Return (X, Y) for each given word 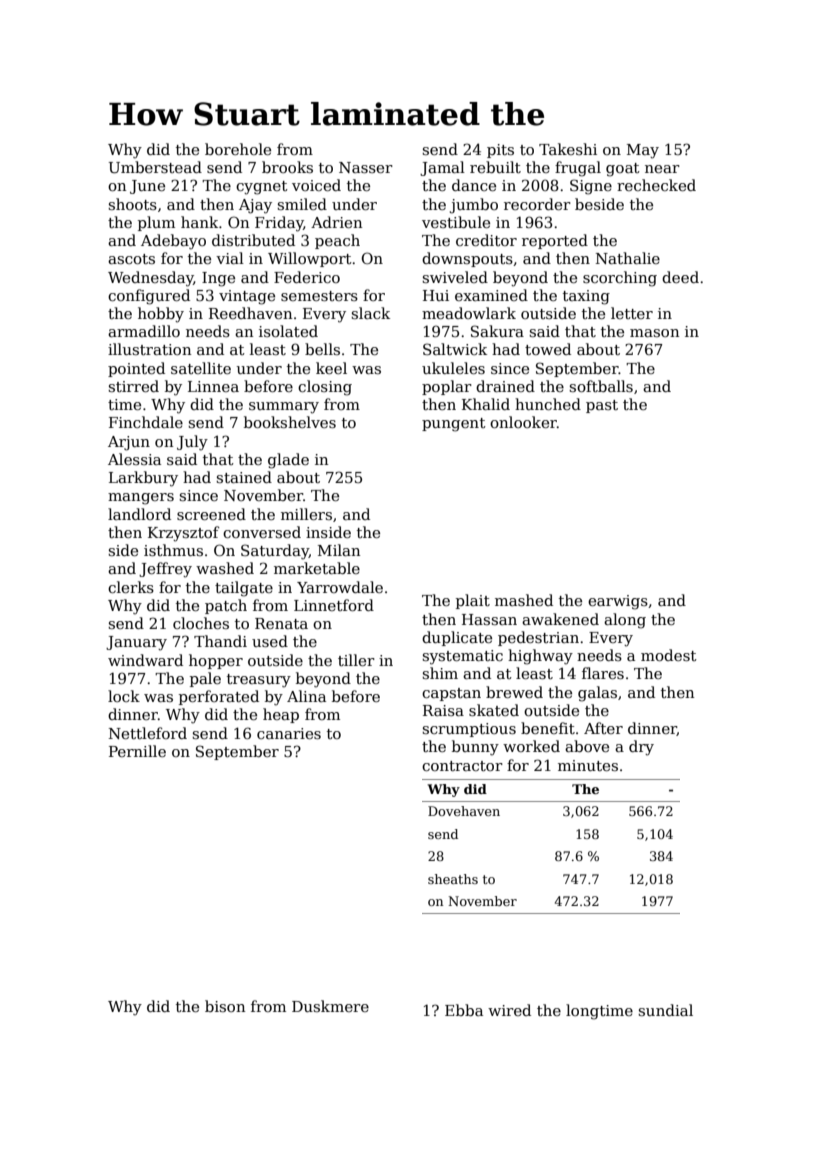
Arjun (129, 443)
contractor (462, 766)
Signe (591, 187)
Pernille (137, 751)
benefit (548, 728)
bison (225, 1006)
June (147, 187)
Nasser (366, 167)
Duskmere (330, 1006)
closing (325, 388)
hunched (548, 404)
